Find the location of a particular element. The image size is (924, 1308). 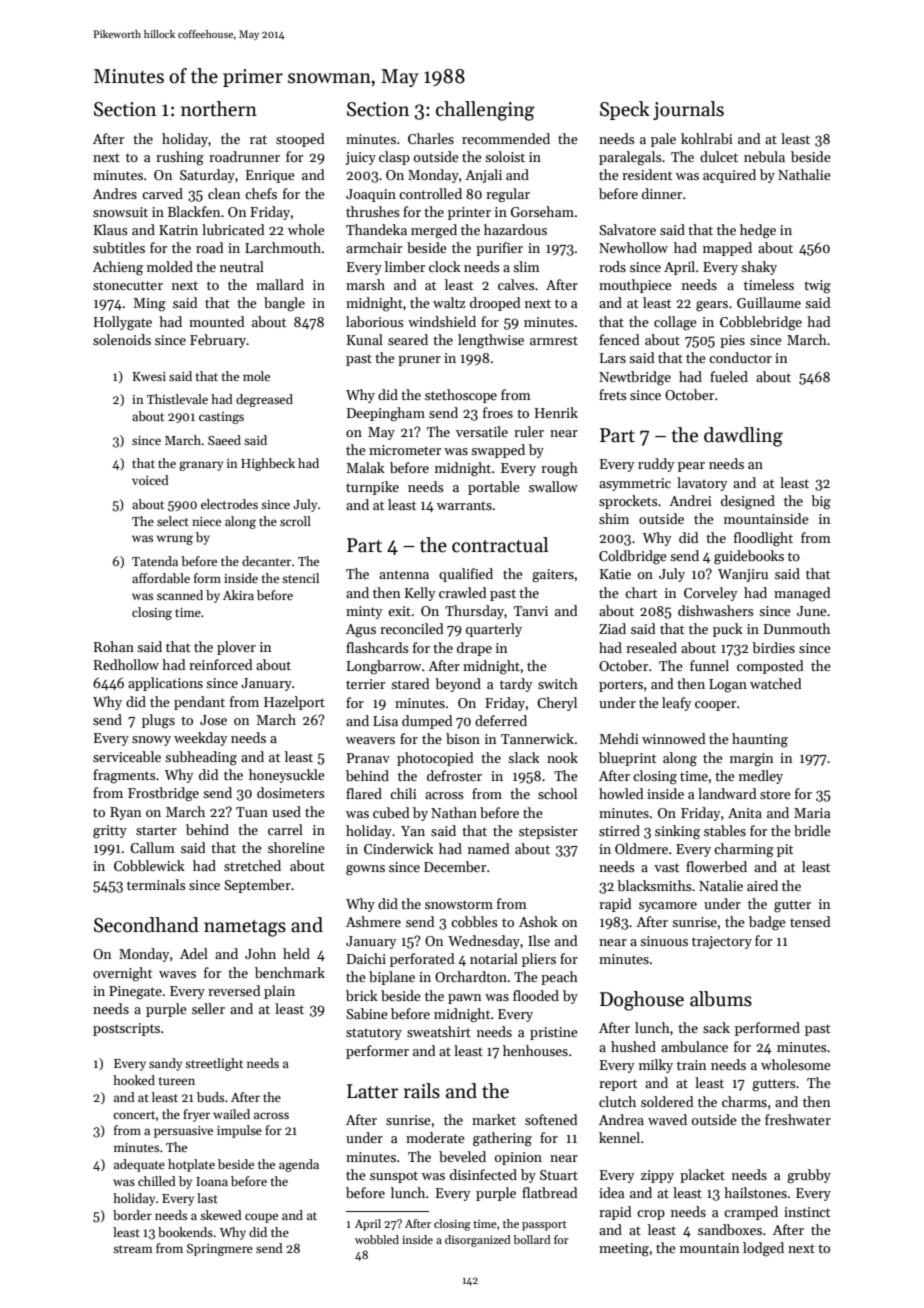

nebula is located at coordinates (764, 156).
